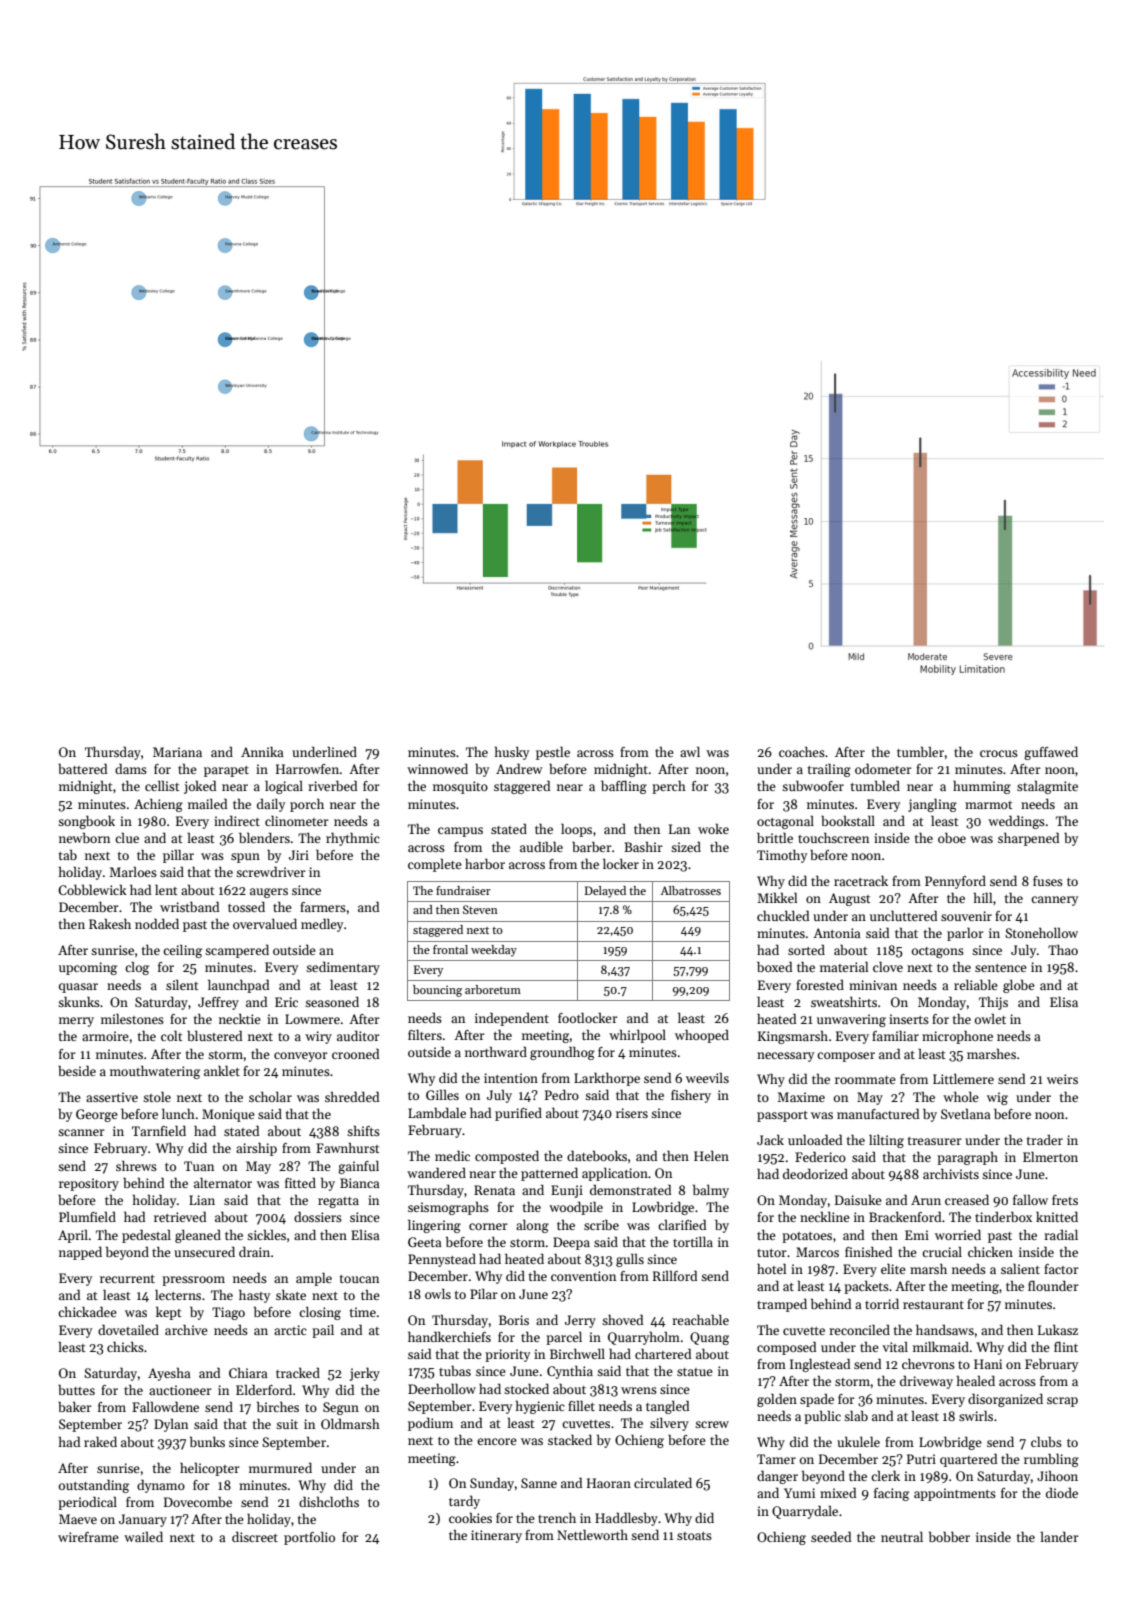  What do you see at coordinates (951, 1173) in the screenshot?
I see `archivists` at bounding box center [951, 1173].
